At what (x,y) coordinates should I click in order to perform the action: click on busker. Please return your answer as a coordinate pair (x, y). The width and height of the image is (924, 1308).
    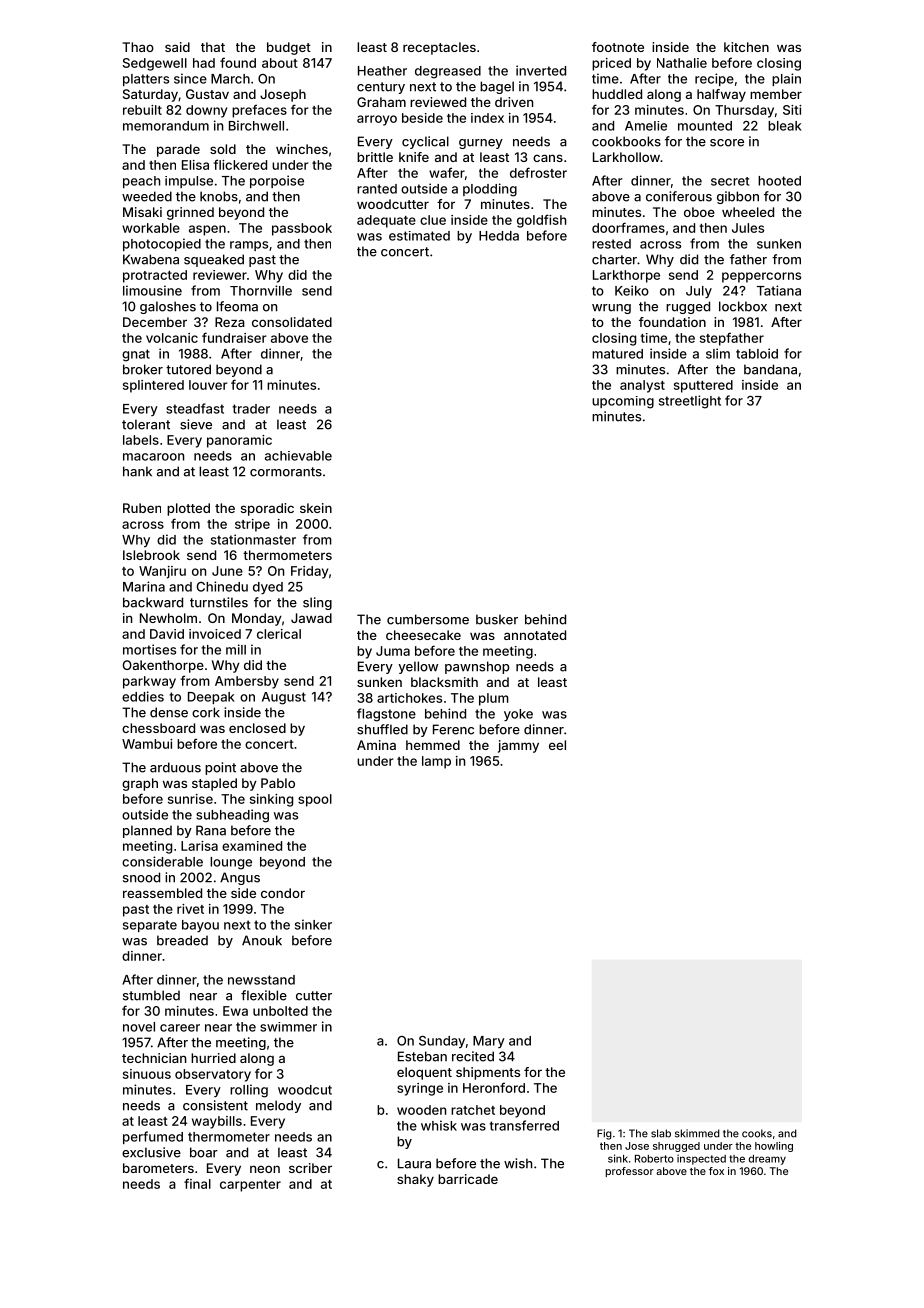
    Looking at the image, I should click on (497, 619).
